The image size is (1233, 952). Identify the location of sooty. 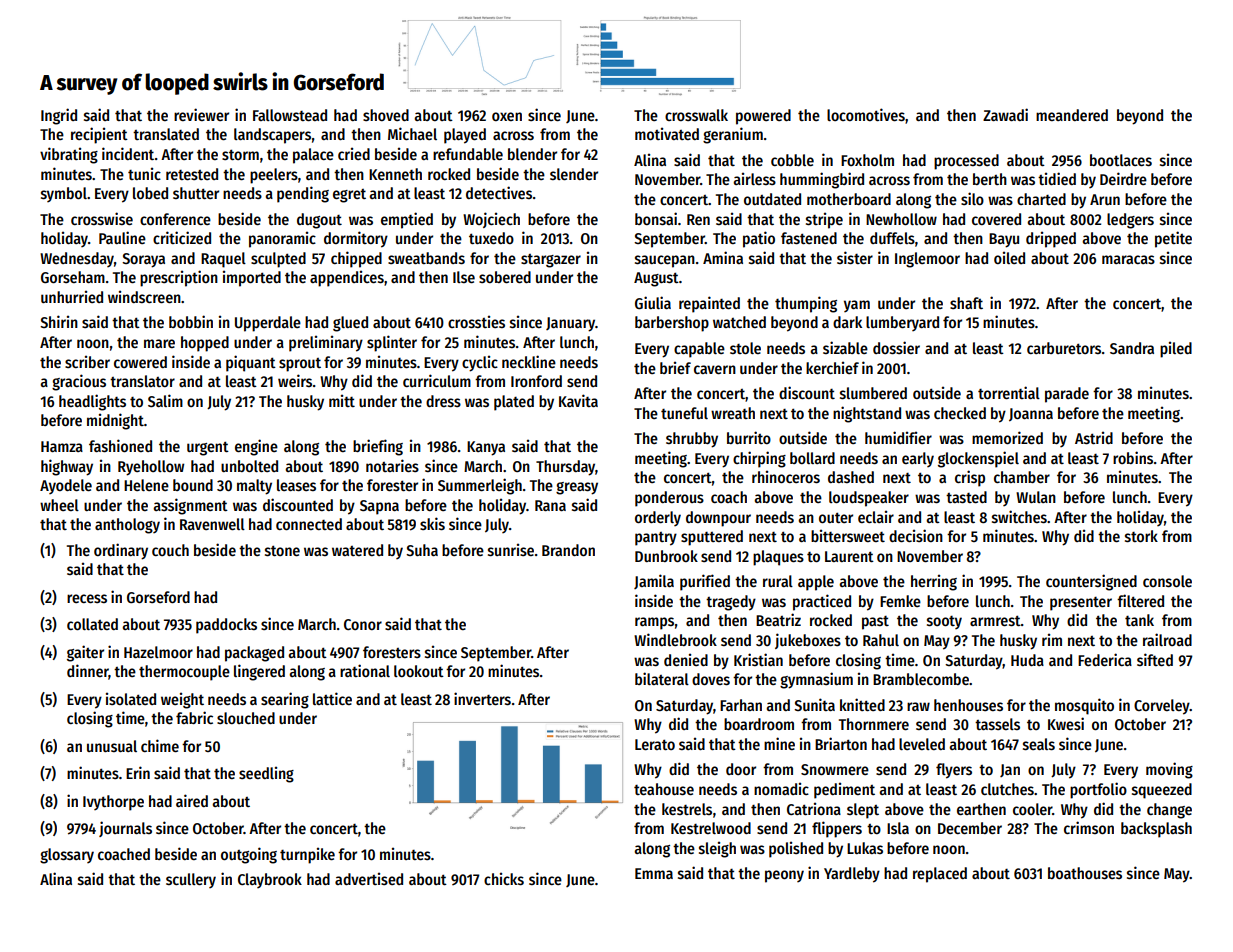
(944, 622).
